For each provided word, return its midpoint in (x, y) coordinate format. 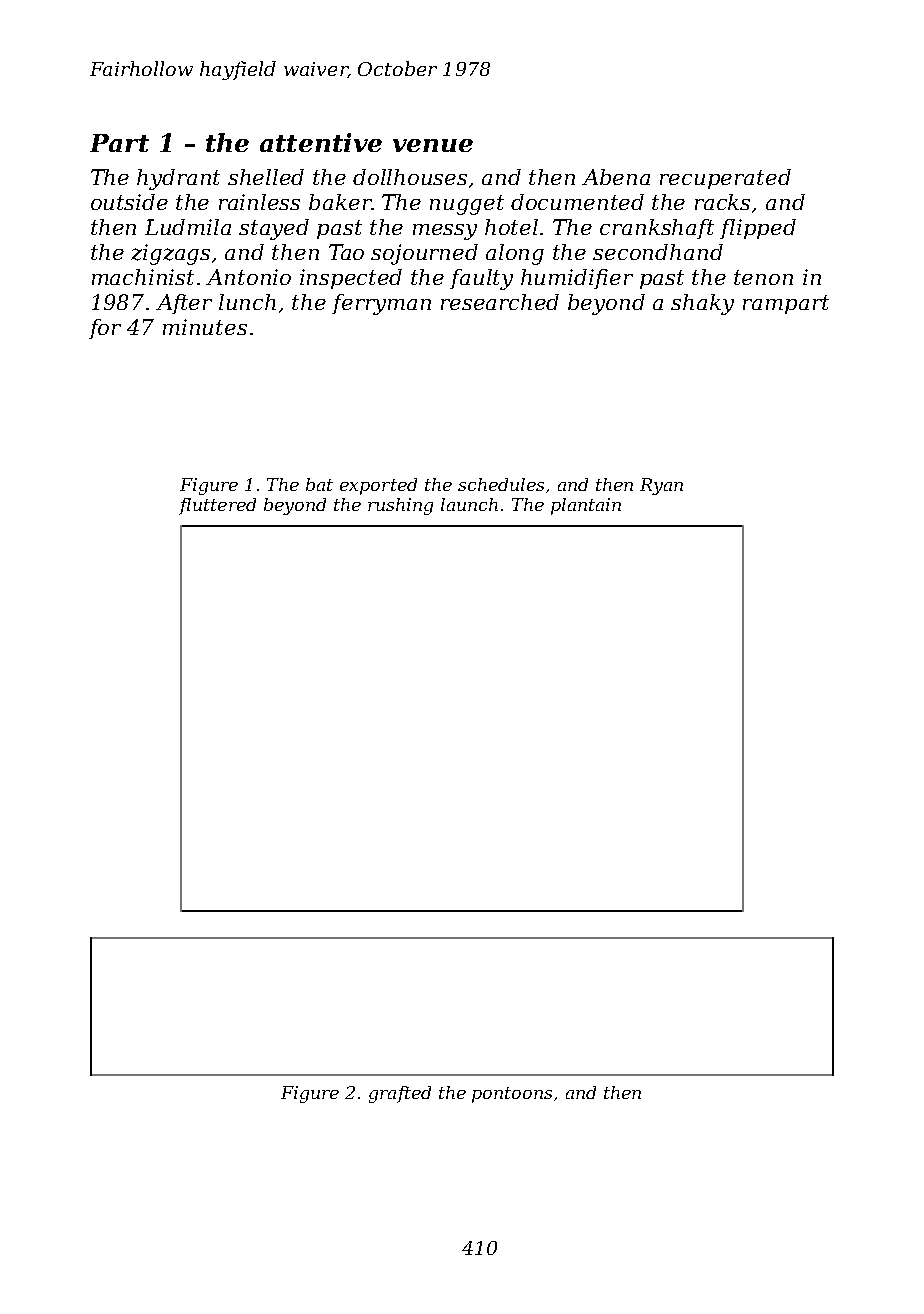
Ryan (661, 486)
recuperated (725, 179)
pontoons (512, 1095)
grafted (400, 1094)
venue (433, 145)
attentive (321, 142)
